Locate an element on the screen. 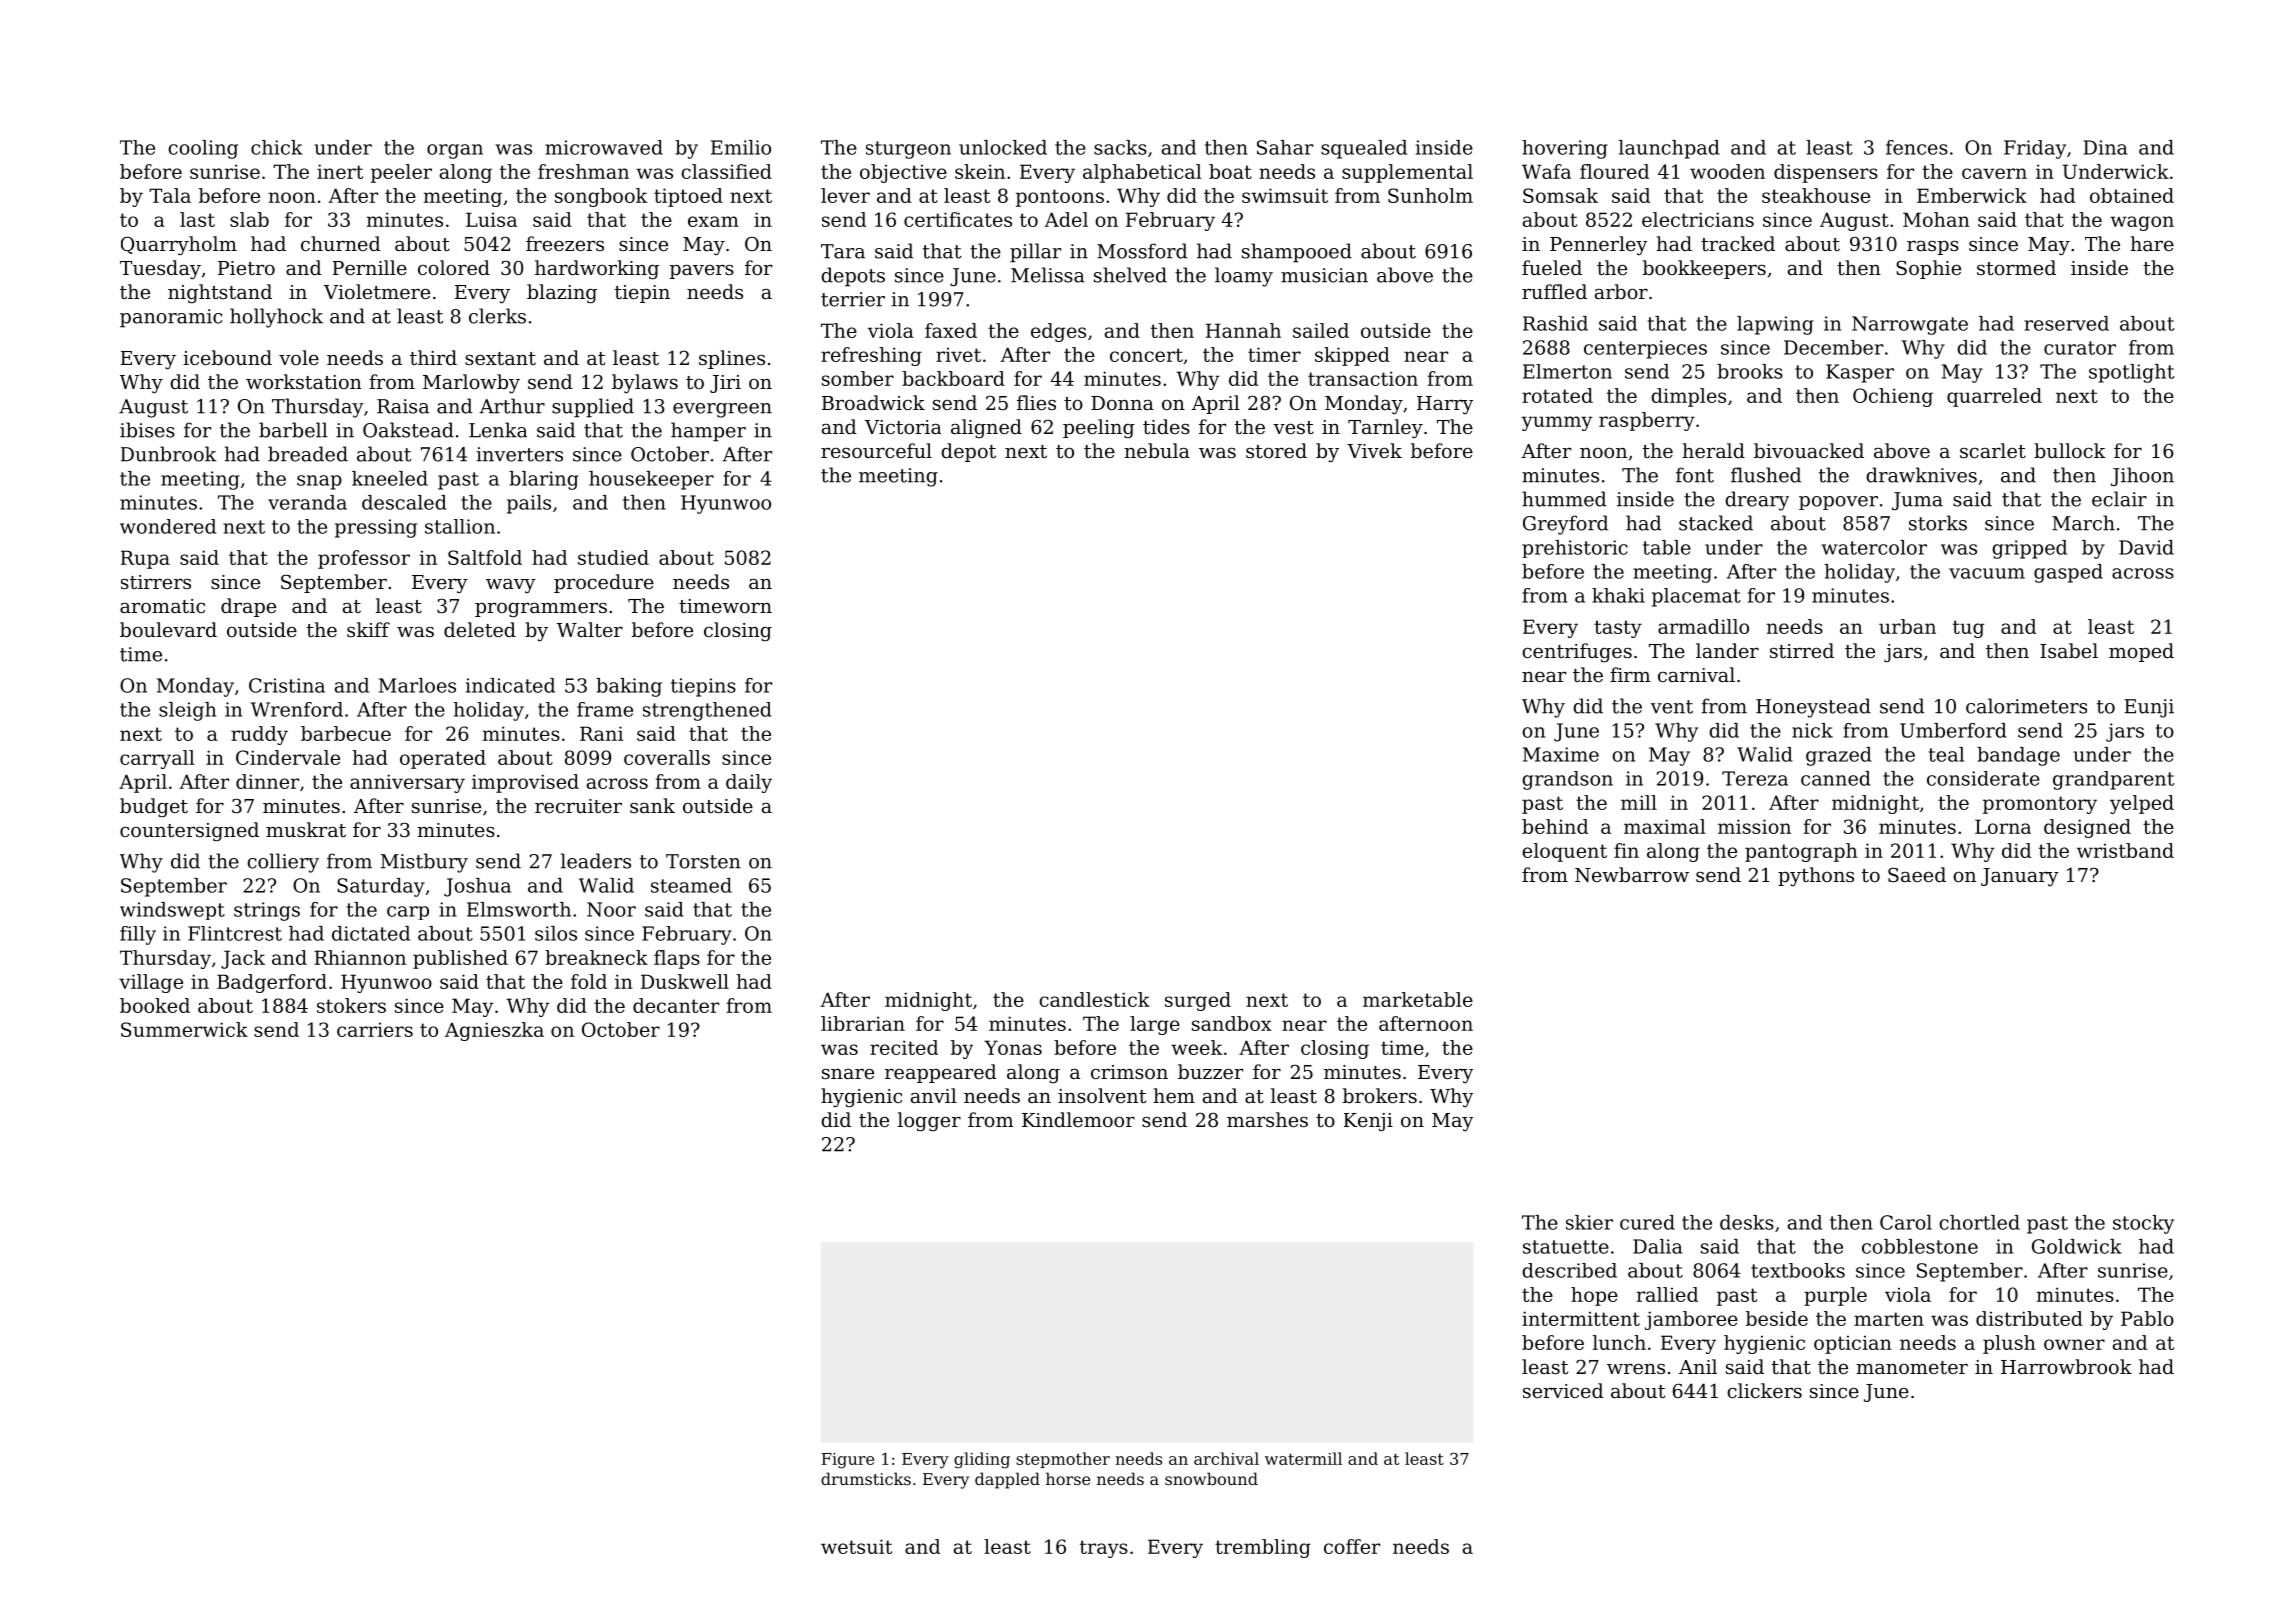  Summerwick is located at coordinates (184, 1029).
